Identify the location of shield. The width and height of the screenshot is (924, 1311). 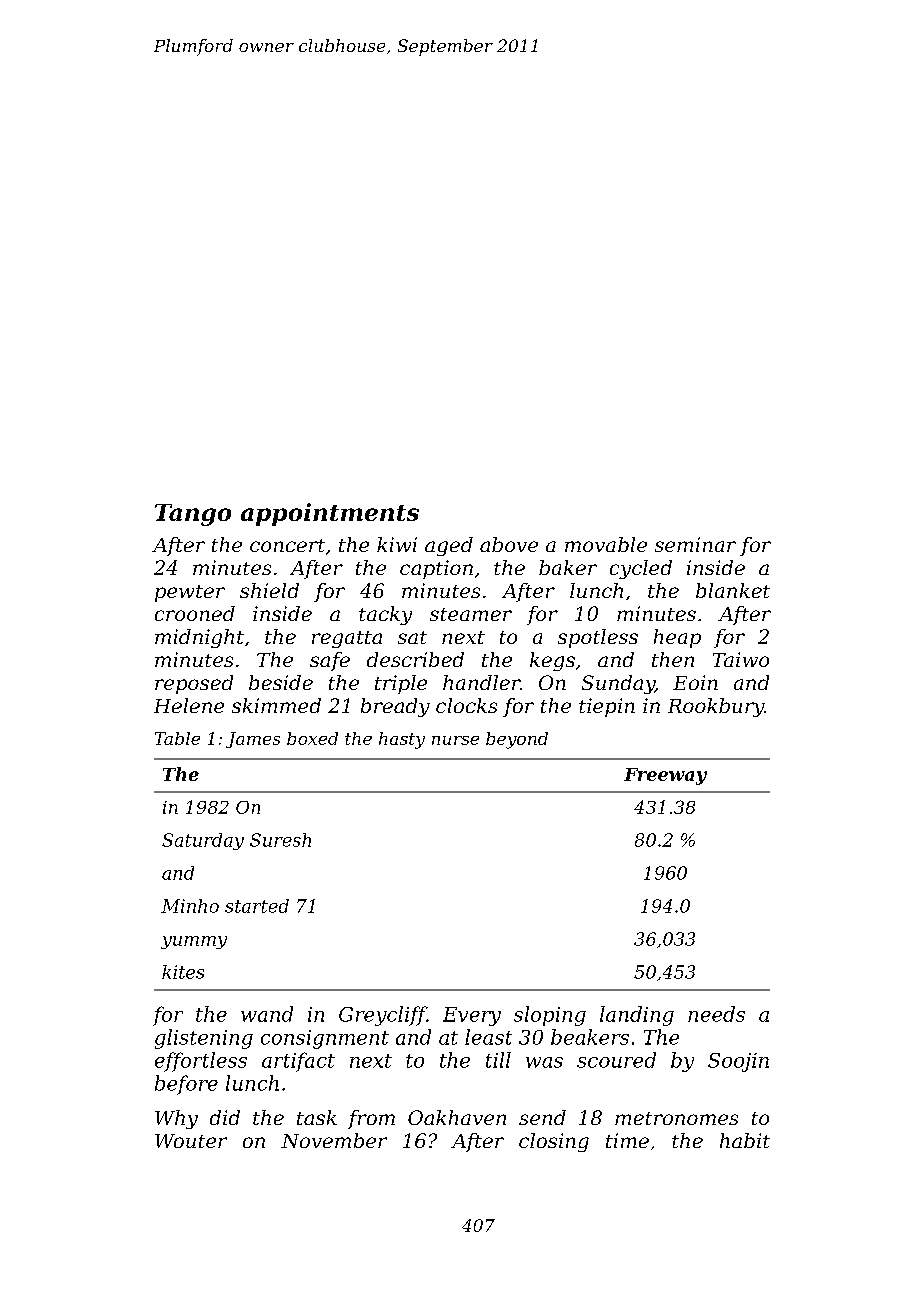
(269, 590).
